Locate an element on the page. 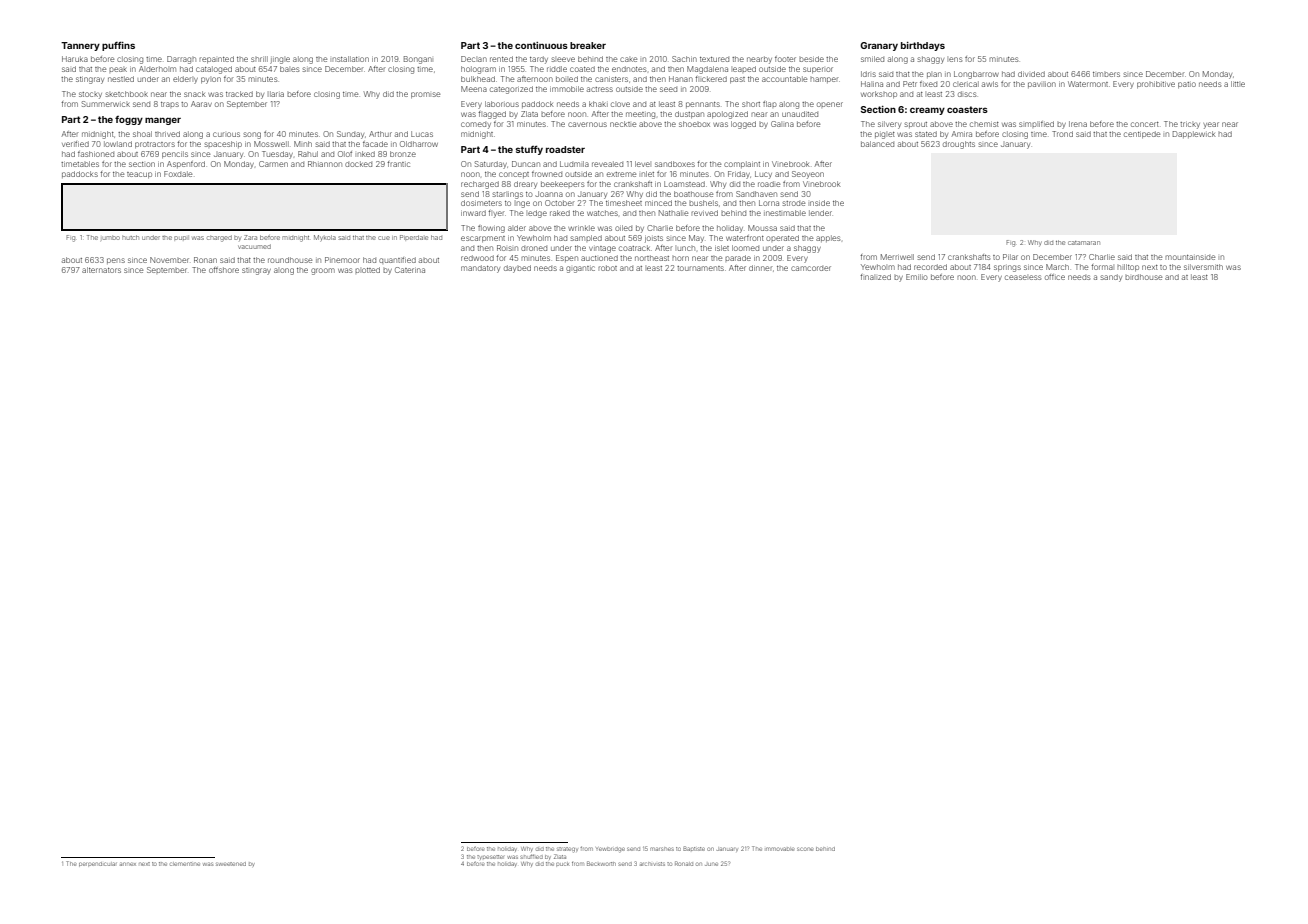  piglet is located at coordinates (885, 135).
